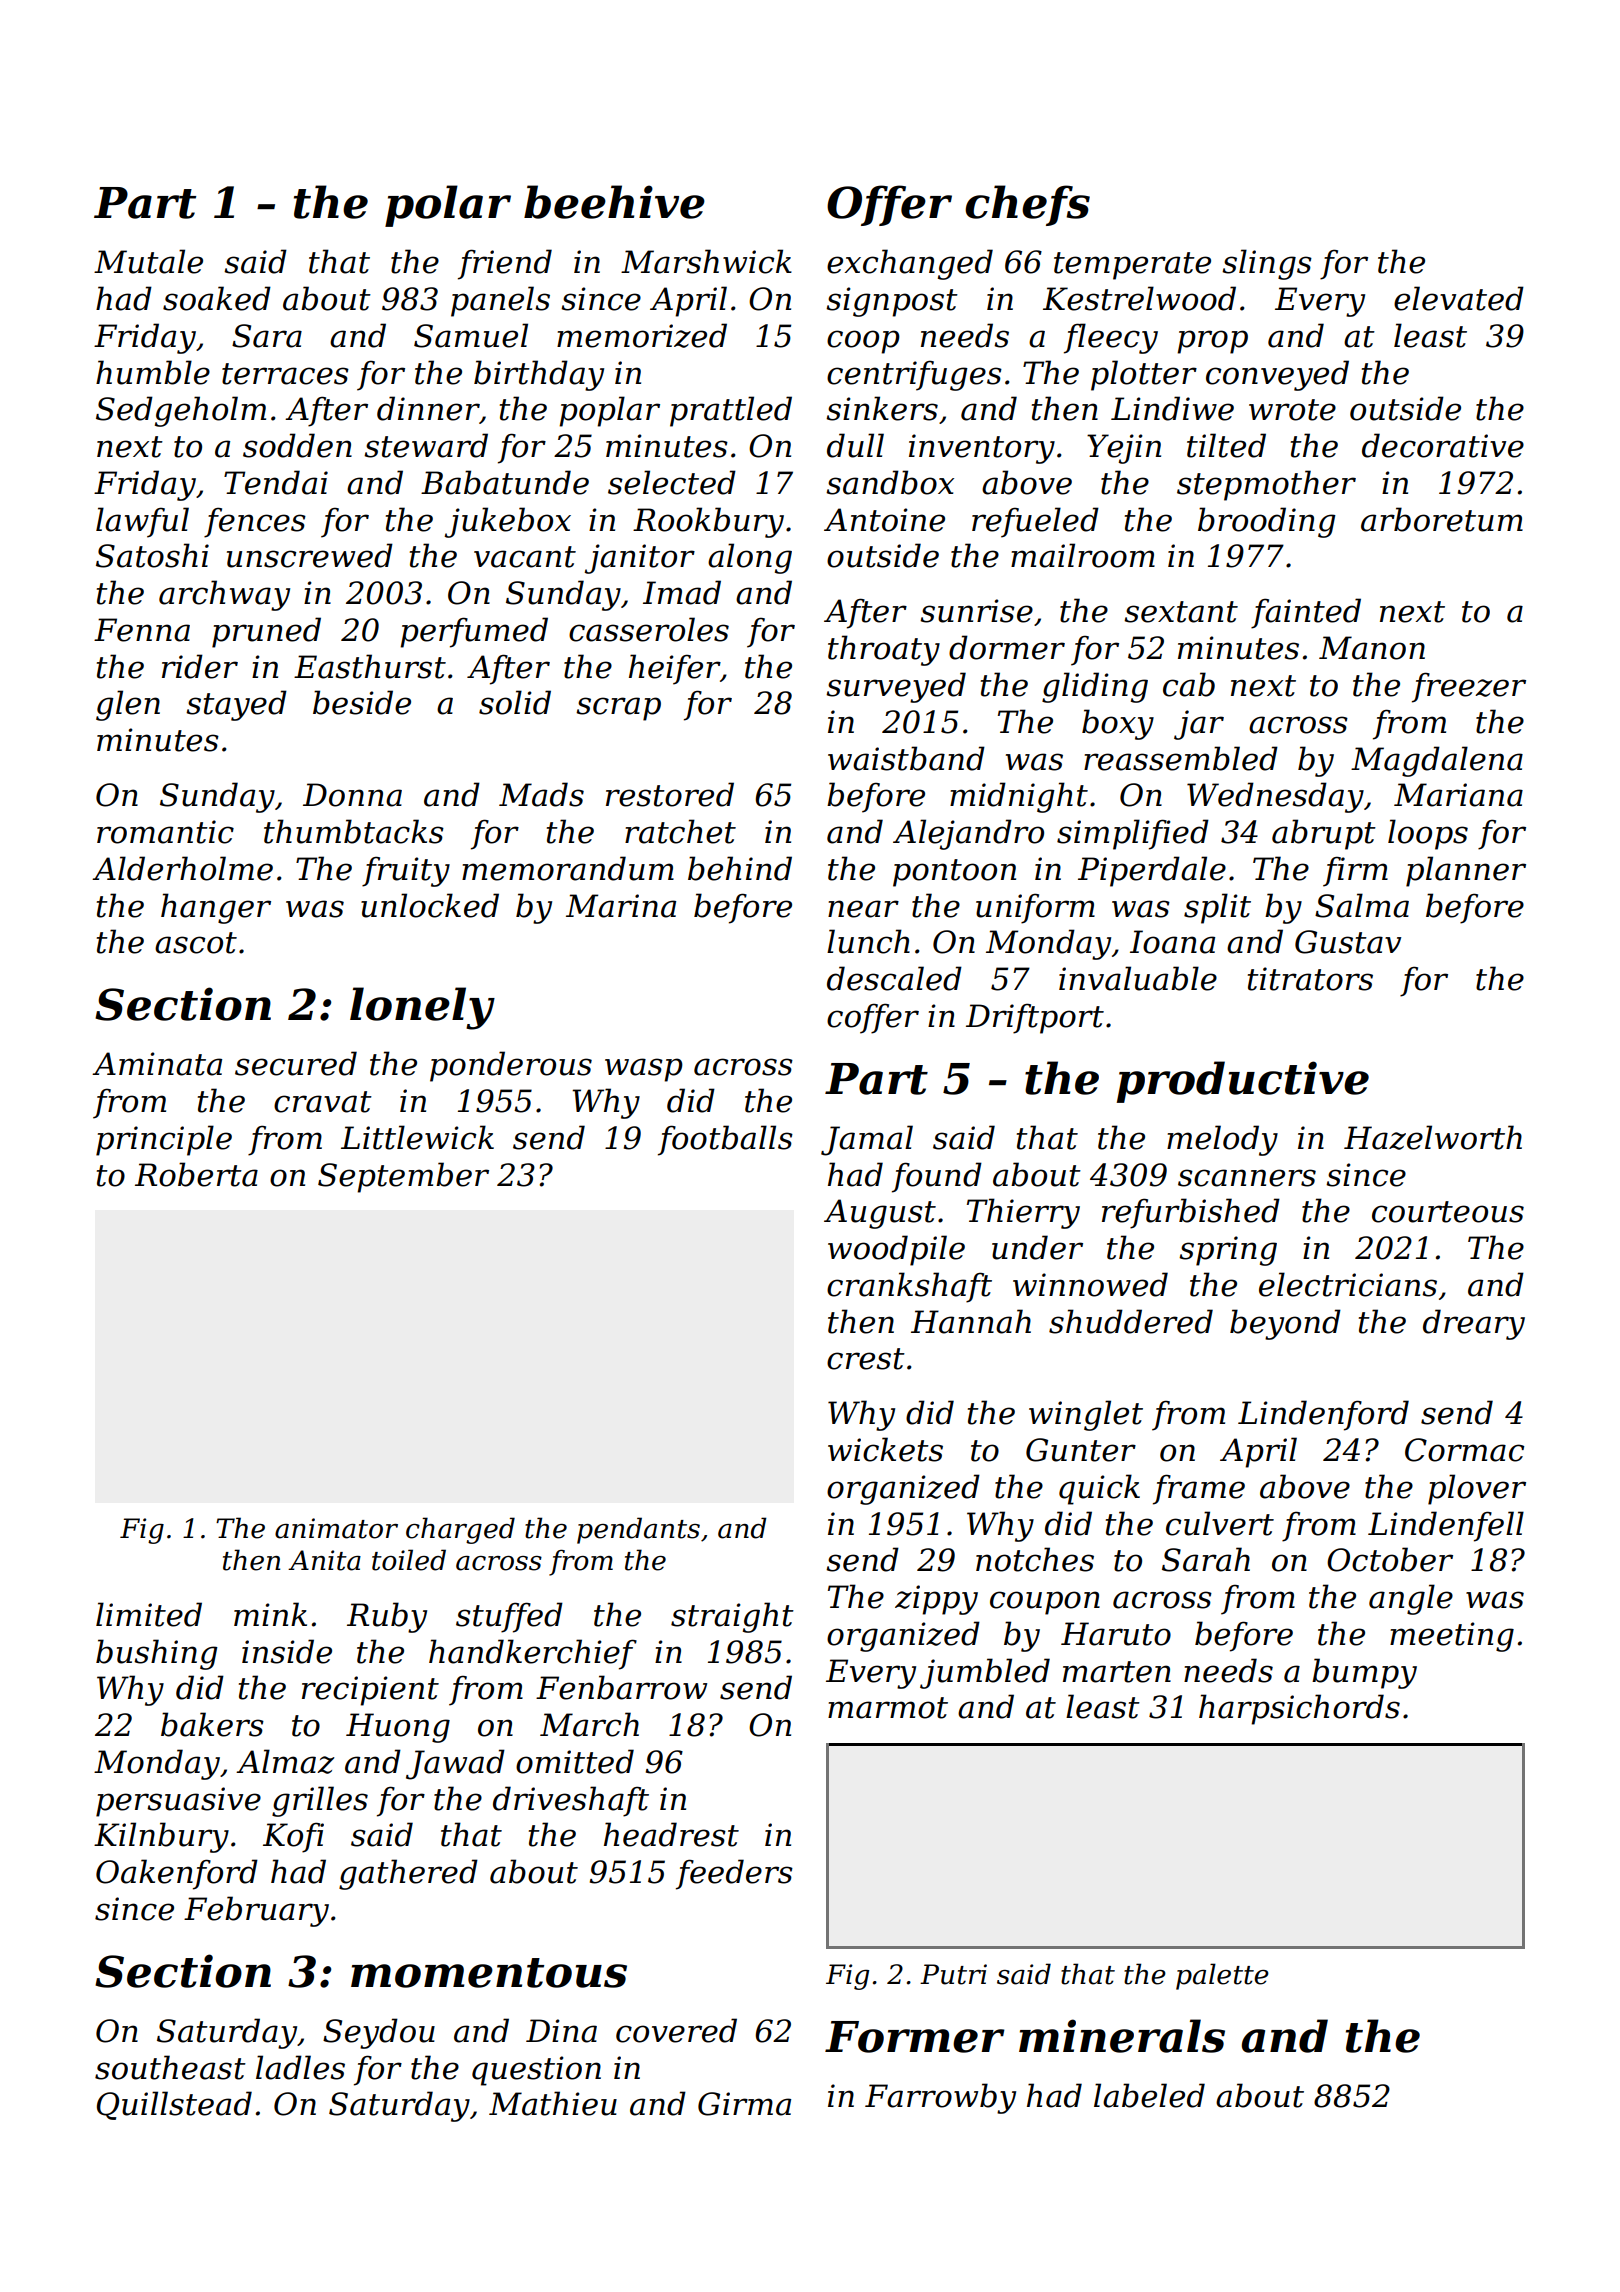 The image size is (1620, 2292). Describe the element at coordinates (178, 1802) in the document. I see `persuasive` at that location.
